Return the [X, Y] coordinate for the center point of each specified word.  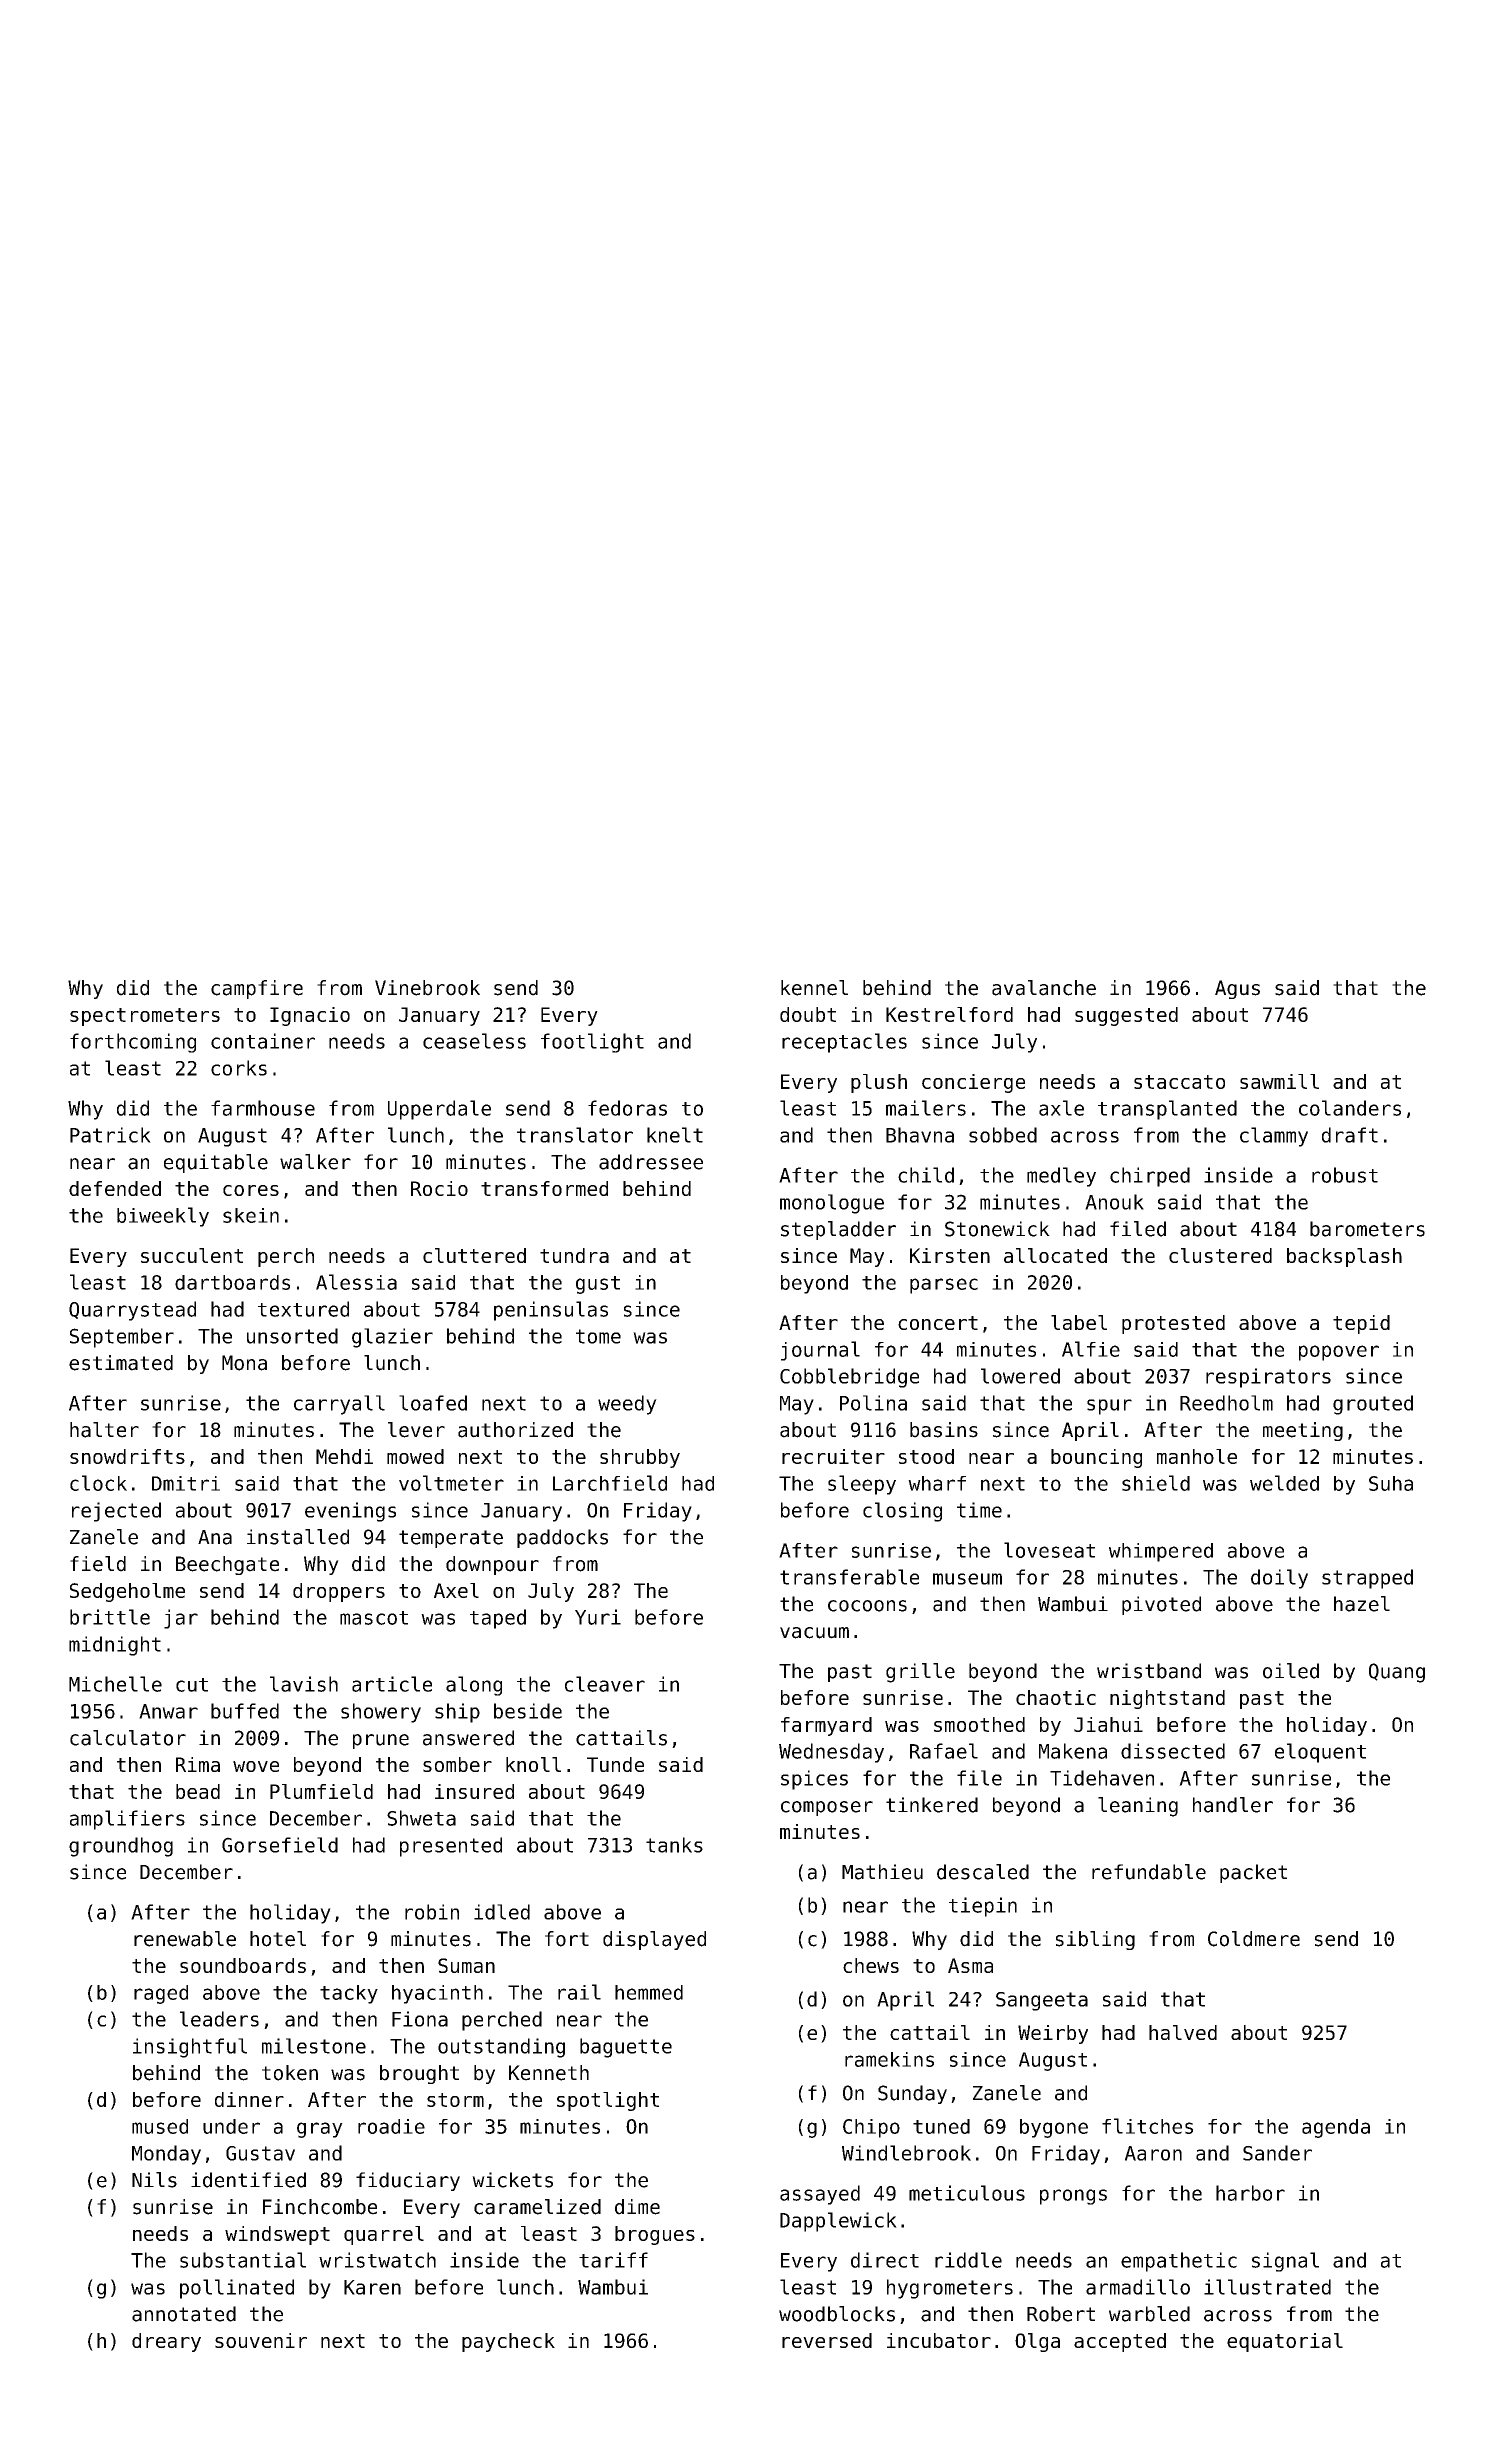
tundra [574, 1255]
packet [1253, 1873]
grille [920, 1673]
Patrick [110, 1135]
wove [256, 1766]
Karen [372, 2287]
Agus [1237, 989]
